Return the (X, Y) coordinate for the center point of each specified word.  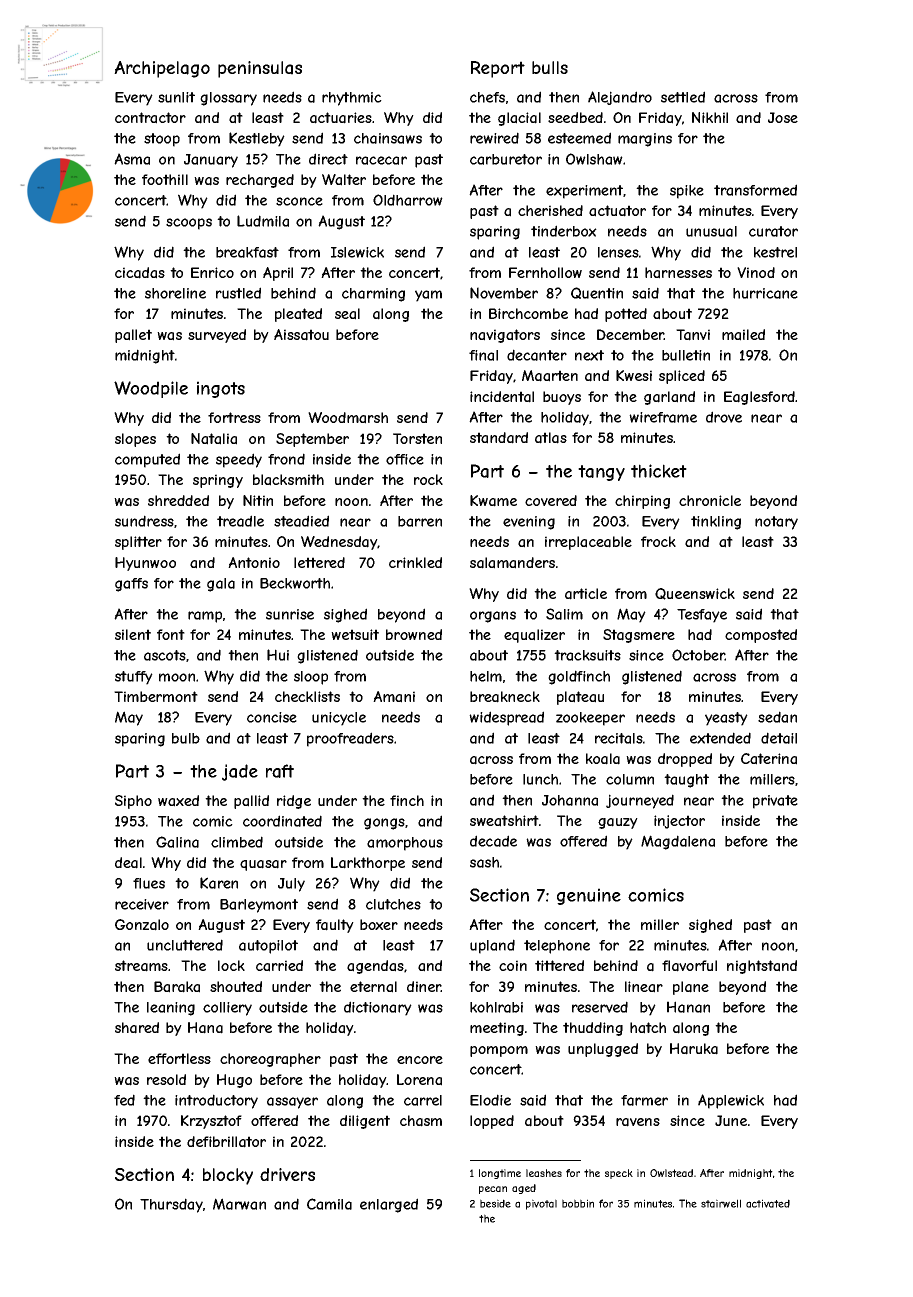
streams (141, 966)
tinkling (716, 523)
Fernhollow (545, 272)
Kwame (493, 501)
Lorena (419, 1080)
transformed (755, 190)
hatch (648, 1028)
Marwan (239, 1204)
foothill (165, 179)
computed (147, 460)
